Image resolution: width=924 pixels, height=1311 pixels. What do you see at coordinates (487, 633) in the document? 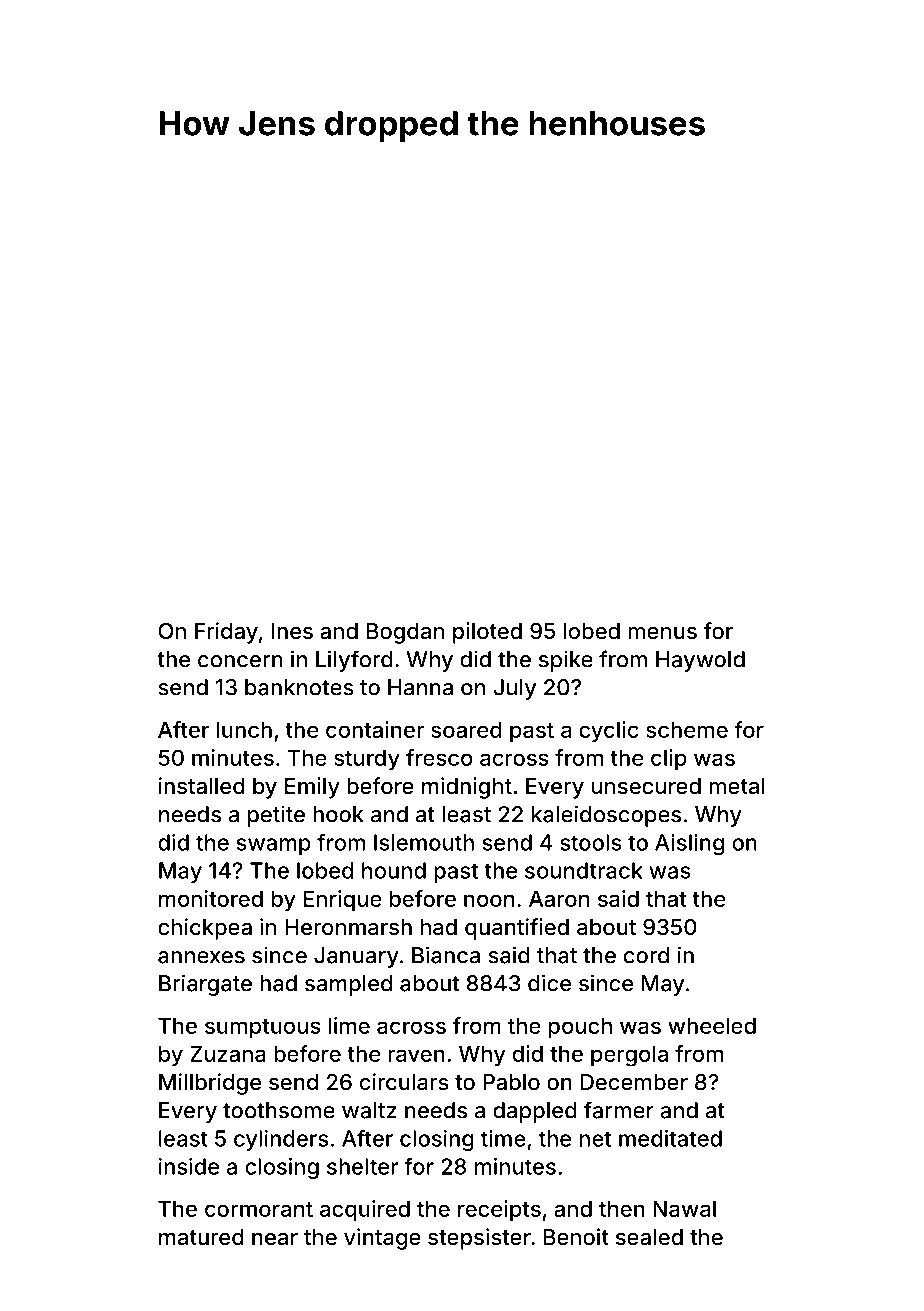
I see `piloted` at bounding box center [487, 633].
